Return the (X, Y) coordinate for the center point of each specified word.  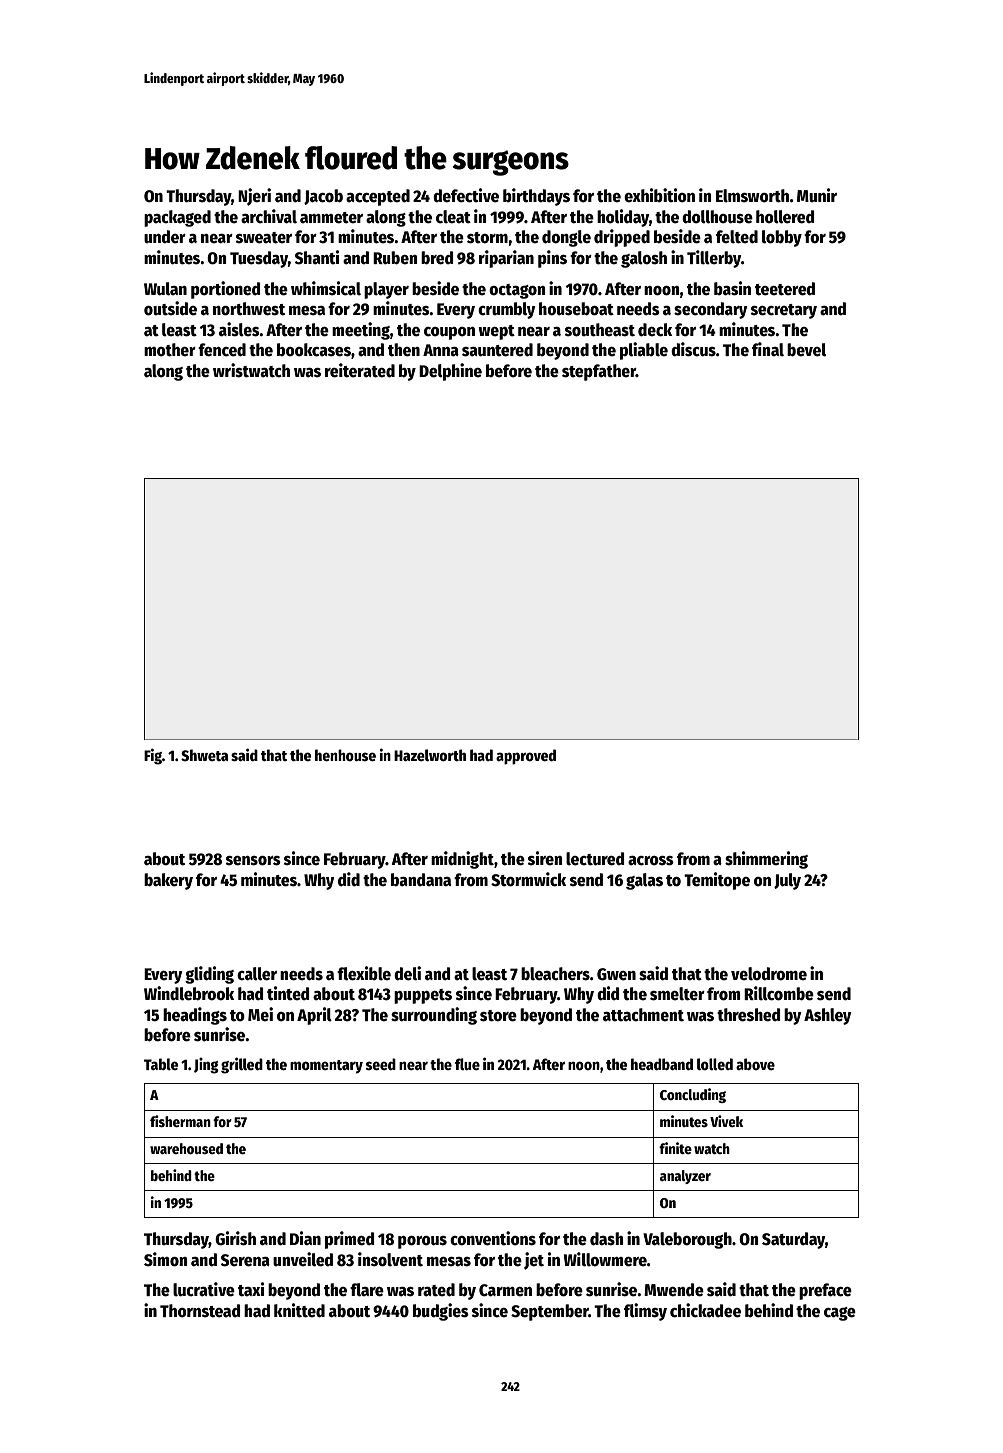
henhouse (345, 755)
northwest (249, 309)
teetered (785, 289)
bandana (421, 879)
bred (437, 258)
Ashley (827, 1016)
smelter (677, 994)
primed (349, 1240)
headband (662, 1064)
